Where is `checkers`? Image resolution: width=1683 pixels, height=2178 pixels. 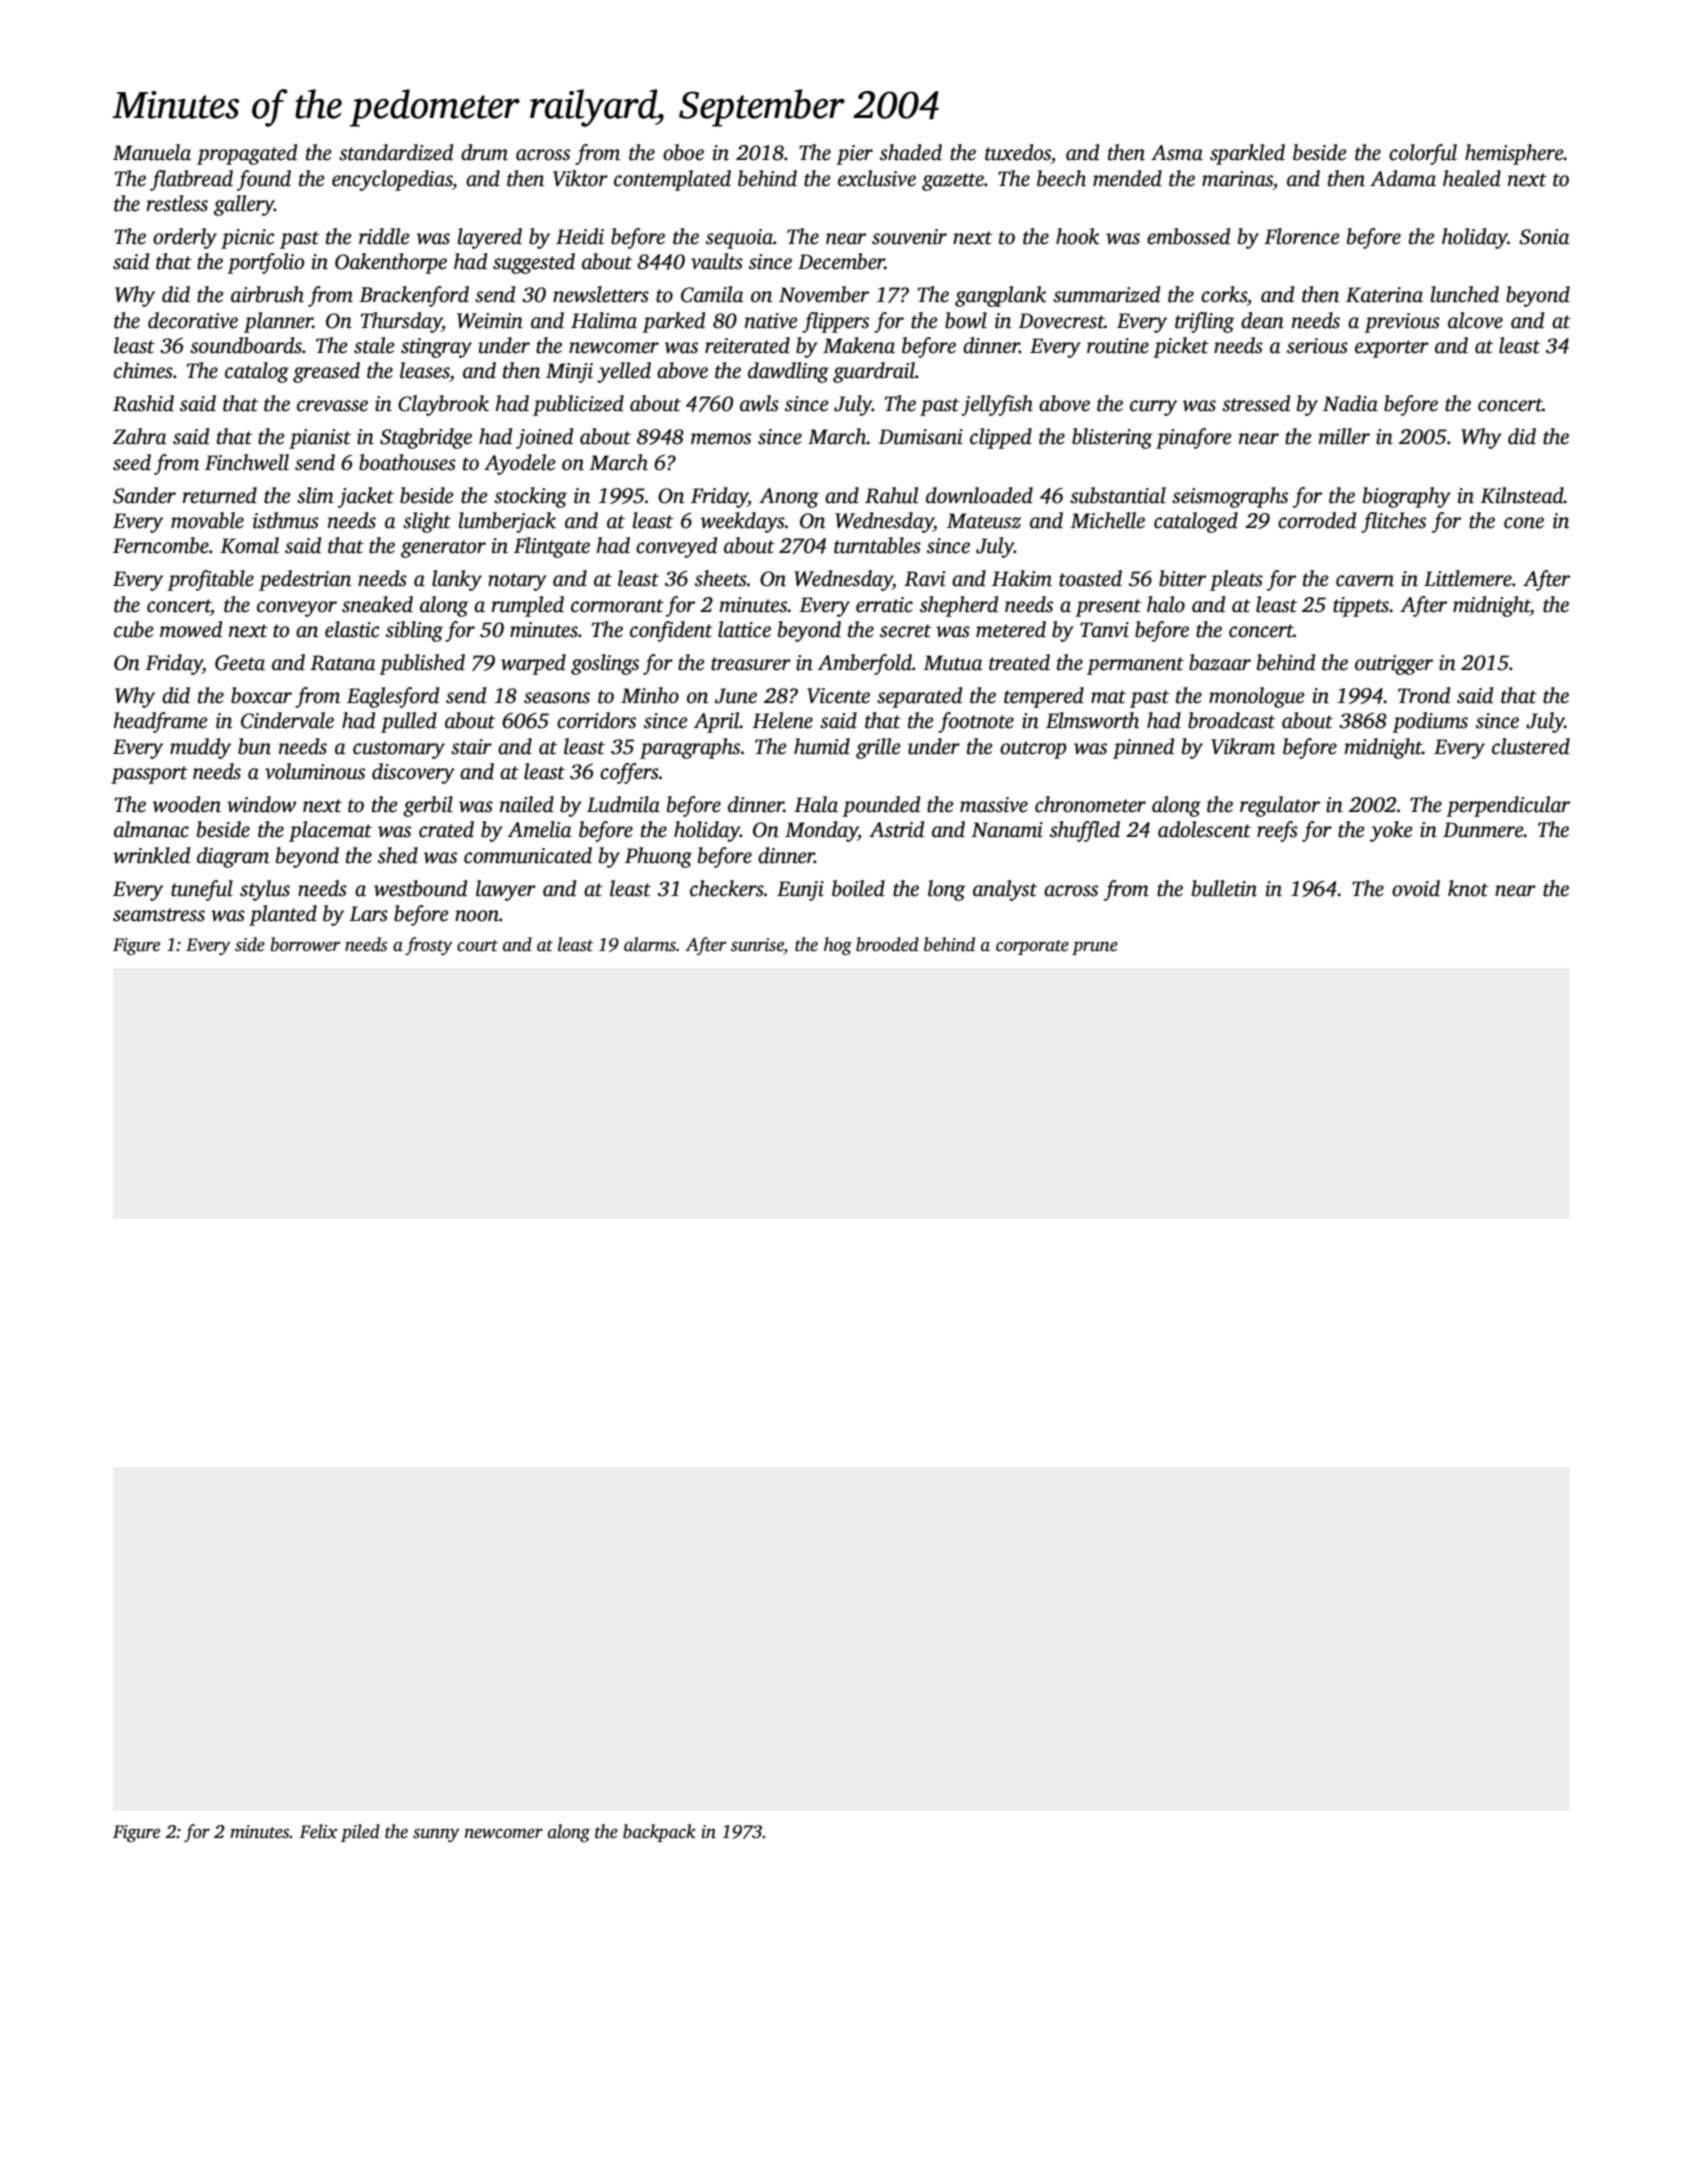
checkers is located at coordinates (727, 888).
